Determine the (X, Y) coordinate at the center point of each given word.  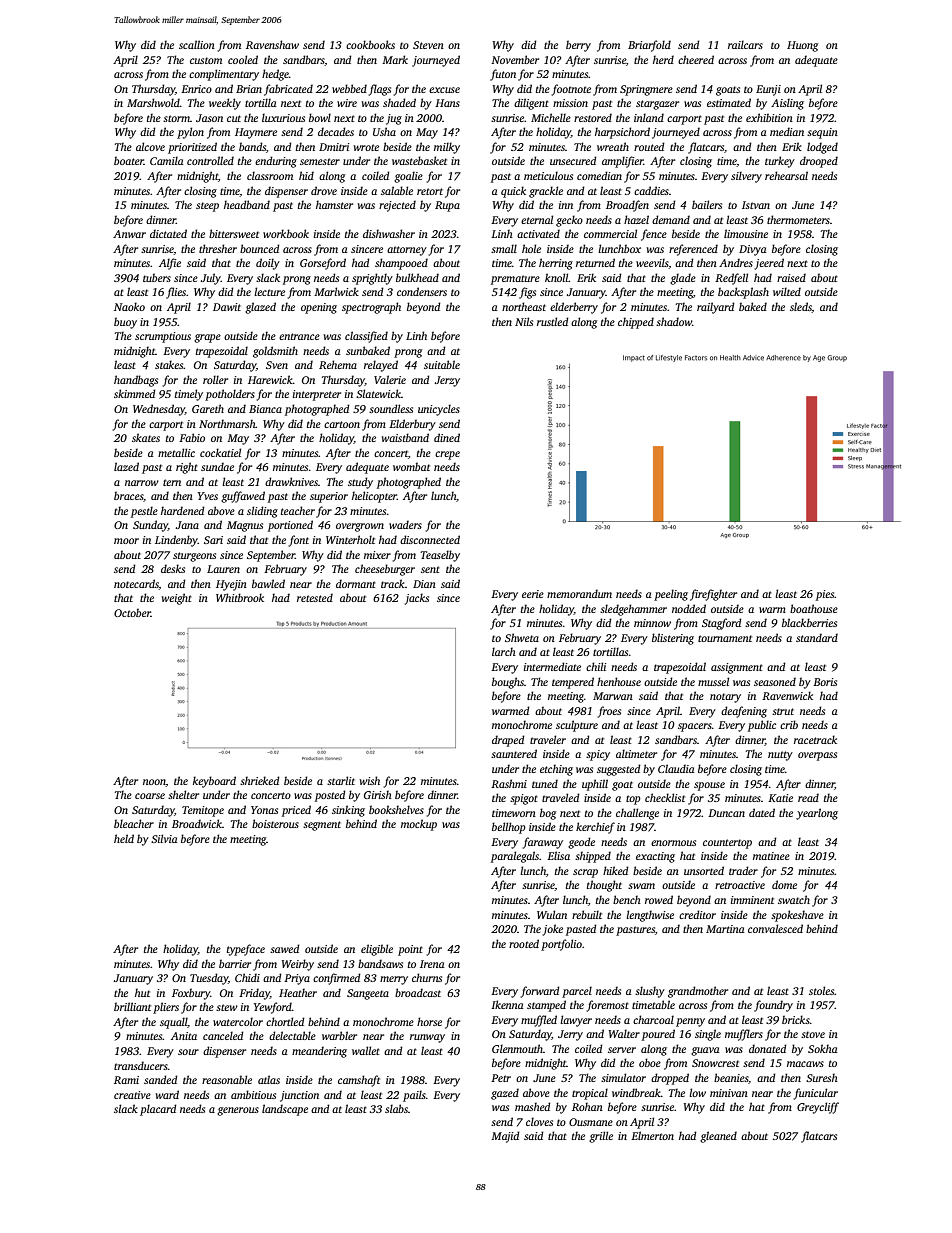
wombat (411, 466)
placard (158, 1110)
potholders (230, 395)
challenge (637, 814)
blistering (673, 639)
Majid (505, 1137)
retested (315, 597)
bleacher (134, 823)
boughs (508, 683)
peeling (671, 595)
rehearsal (786, 175)
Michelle (551, 117)
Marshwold (153, 102)
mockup (419, 825)
